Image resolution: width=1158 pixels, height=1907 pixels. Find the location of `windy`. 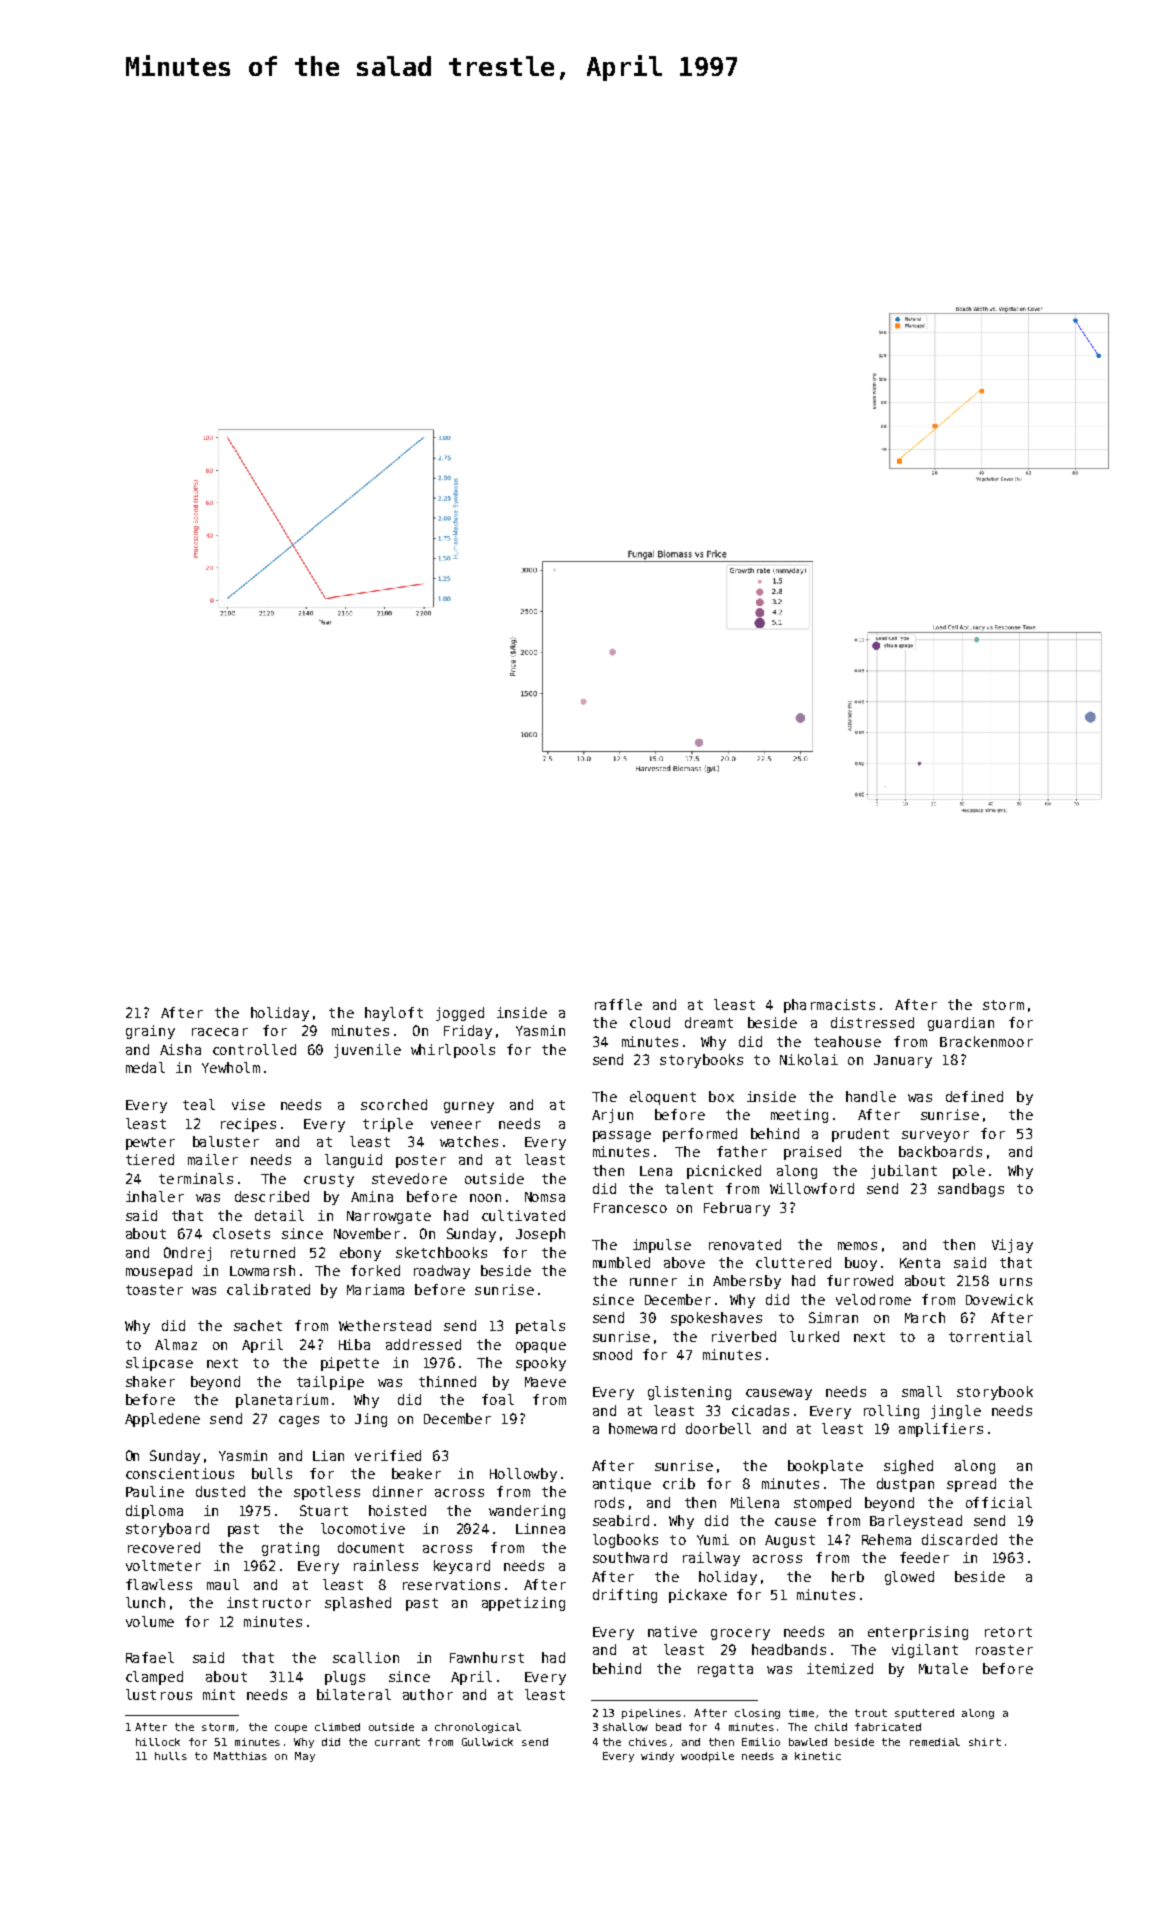

windy is located at coordinates (657, 1757).
